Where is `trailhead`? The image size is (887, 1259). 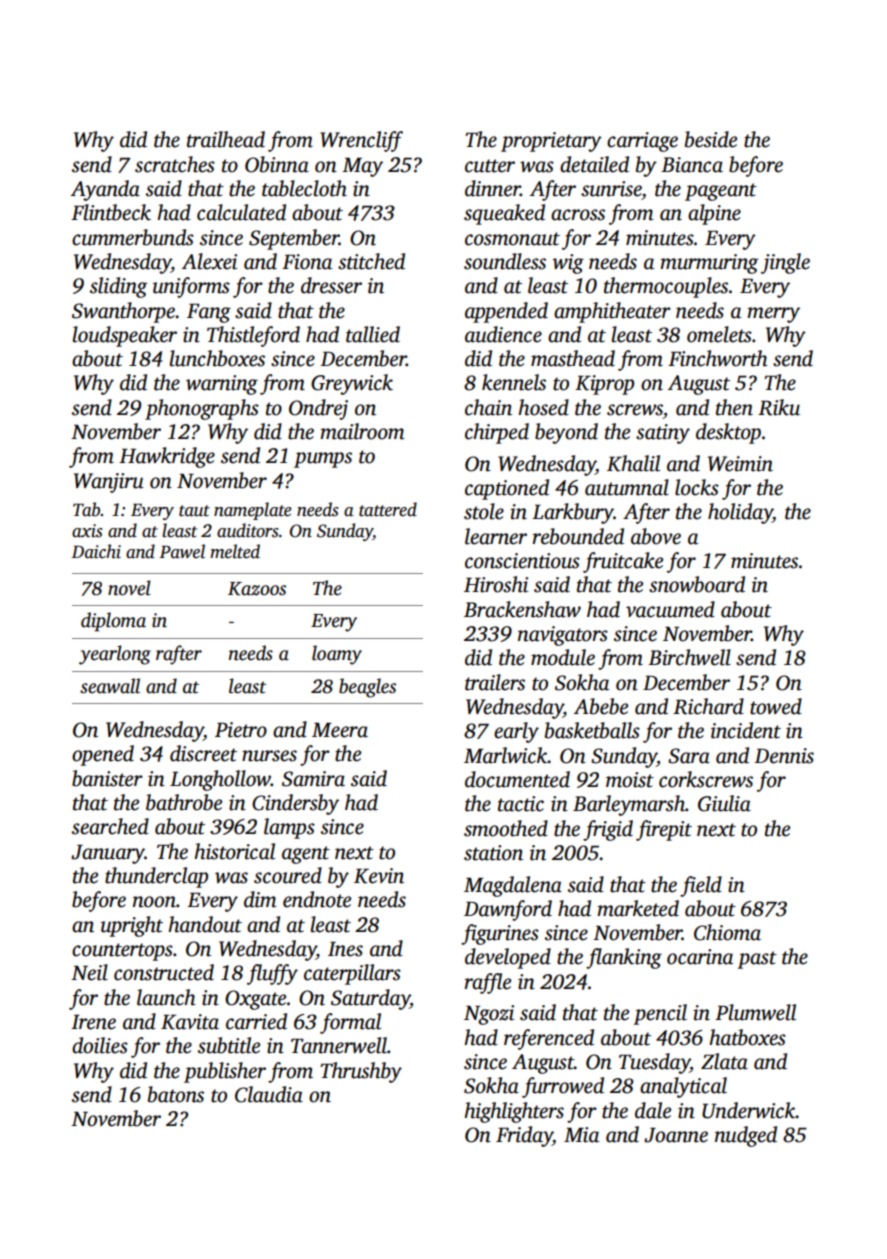
trailhead is located at coordinates (226, 139).
